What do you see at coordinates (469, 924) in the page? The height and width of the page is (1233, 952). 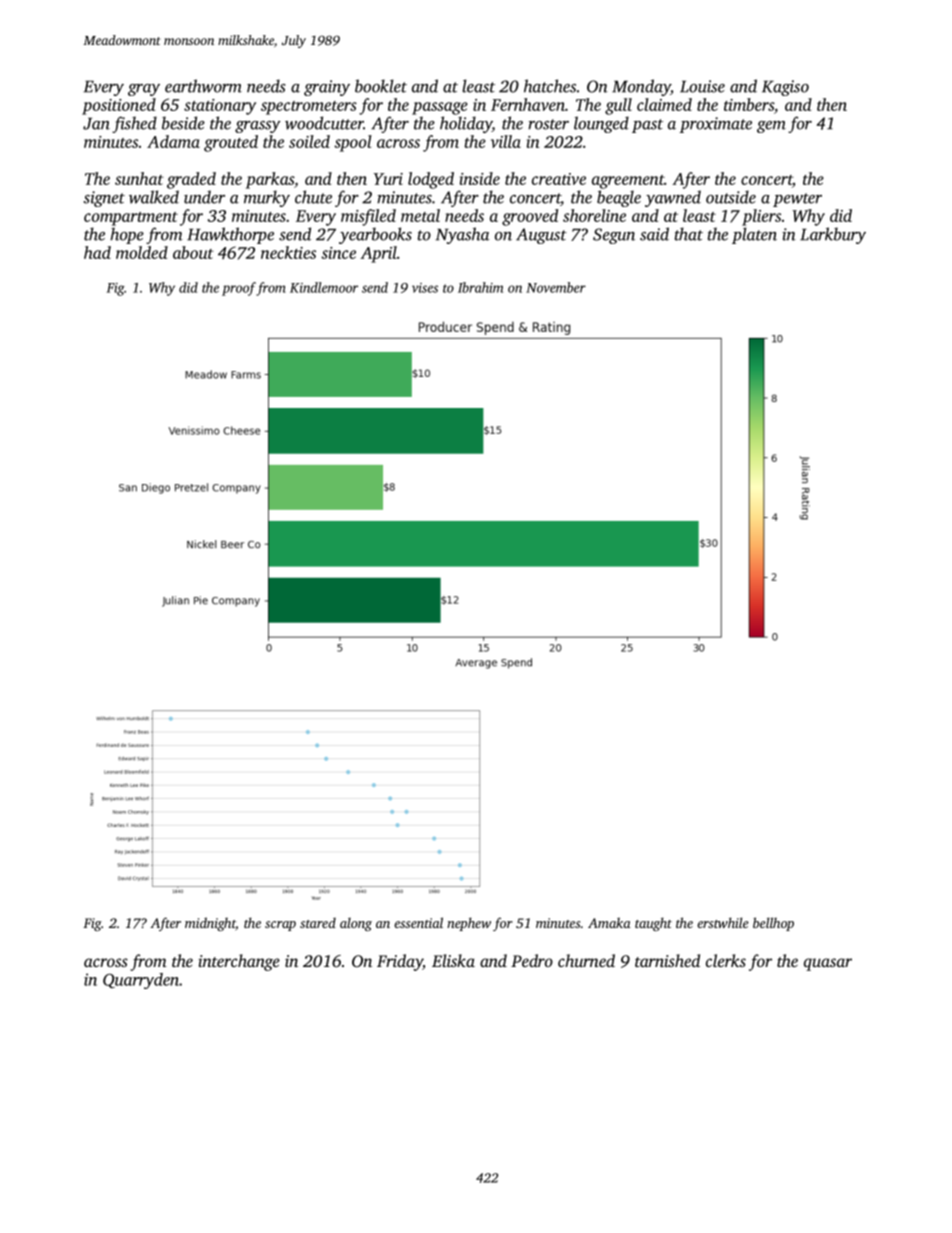 I see `nephew` at bounding box center [469, 924].
